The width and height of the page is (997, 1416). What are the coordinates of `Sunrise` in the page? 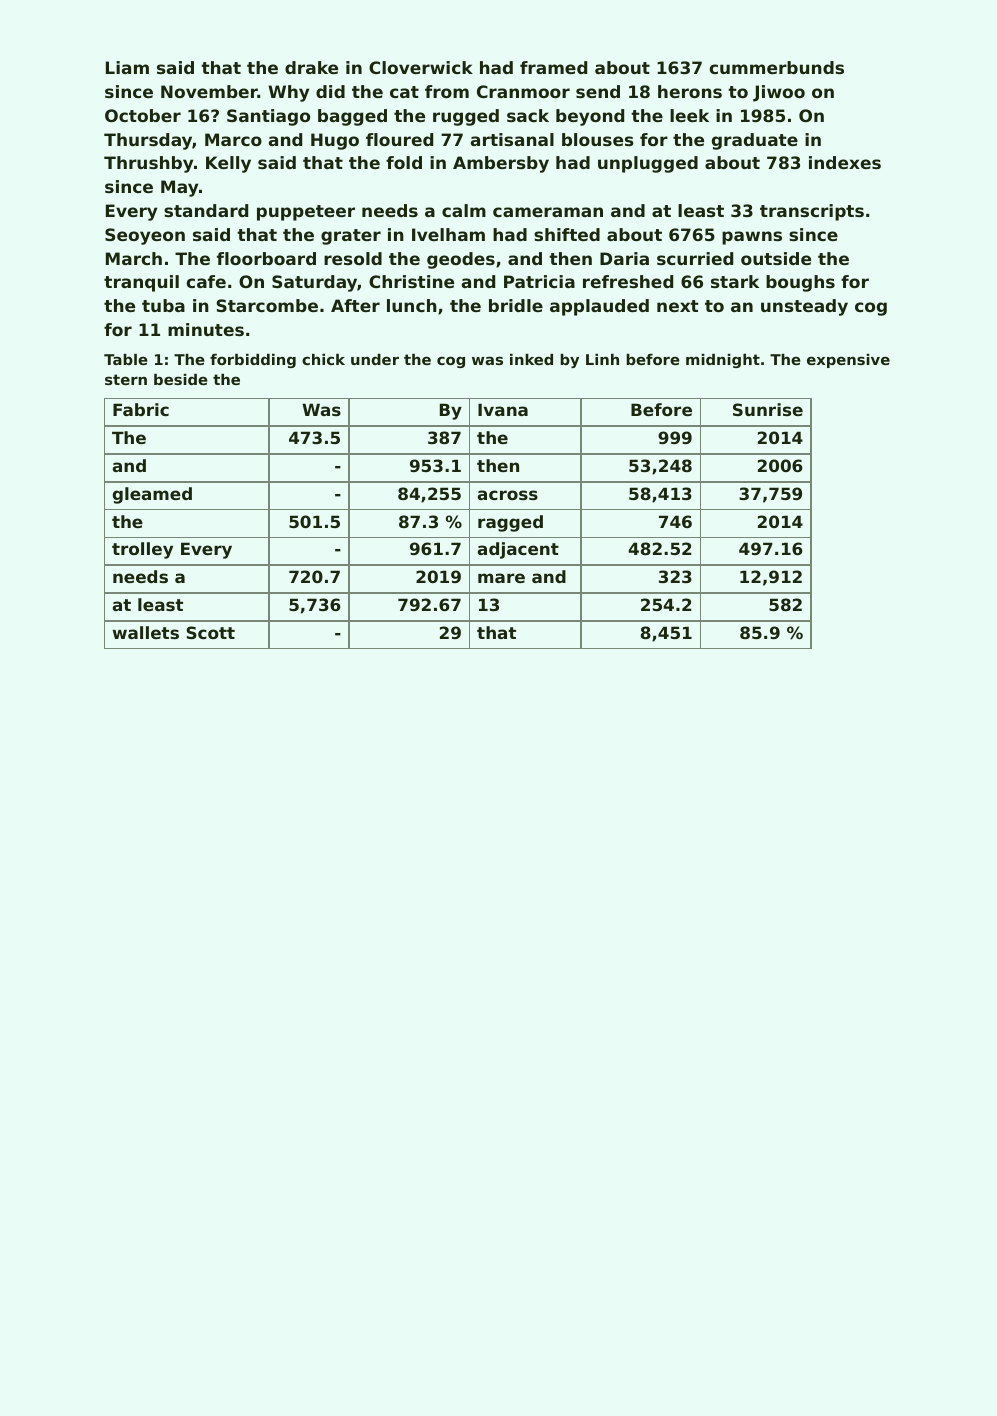 It's located at (768, 409).
